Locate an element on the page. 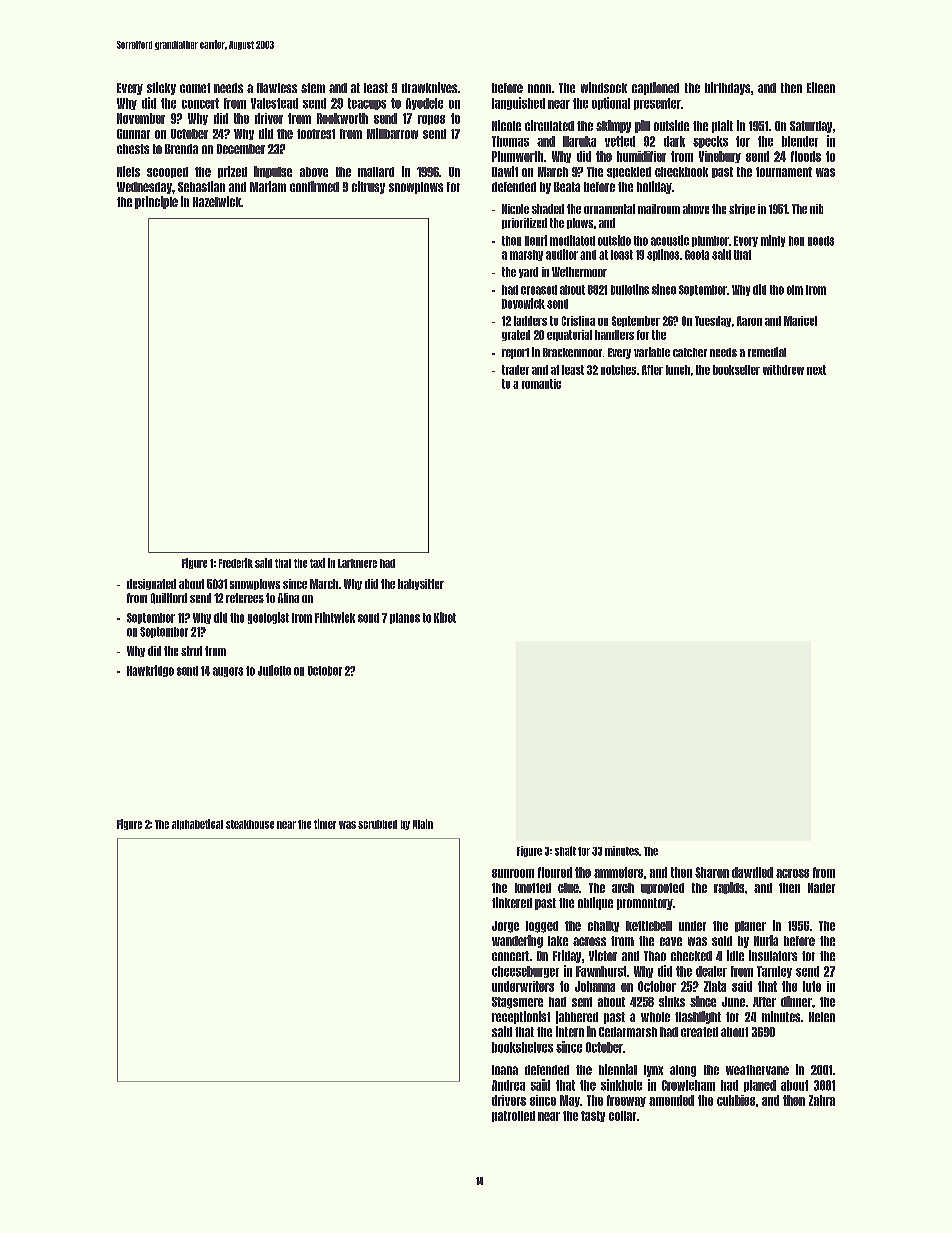 The image size is (952, 1233). Kibet is located at coordinates (445, 617).
